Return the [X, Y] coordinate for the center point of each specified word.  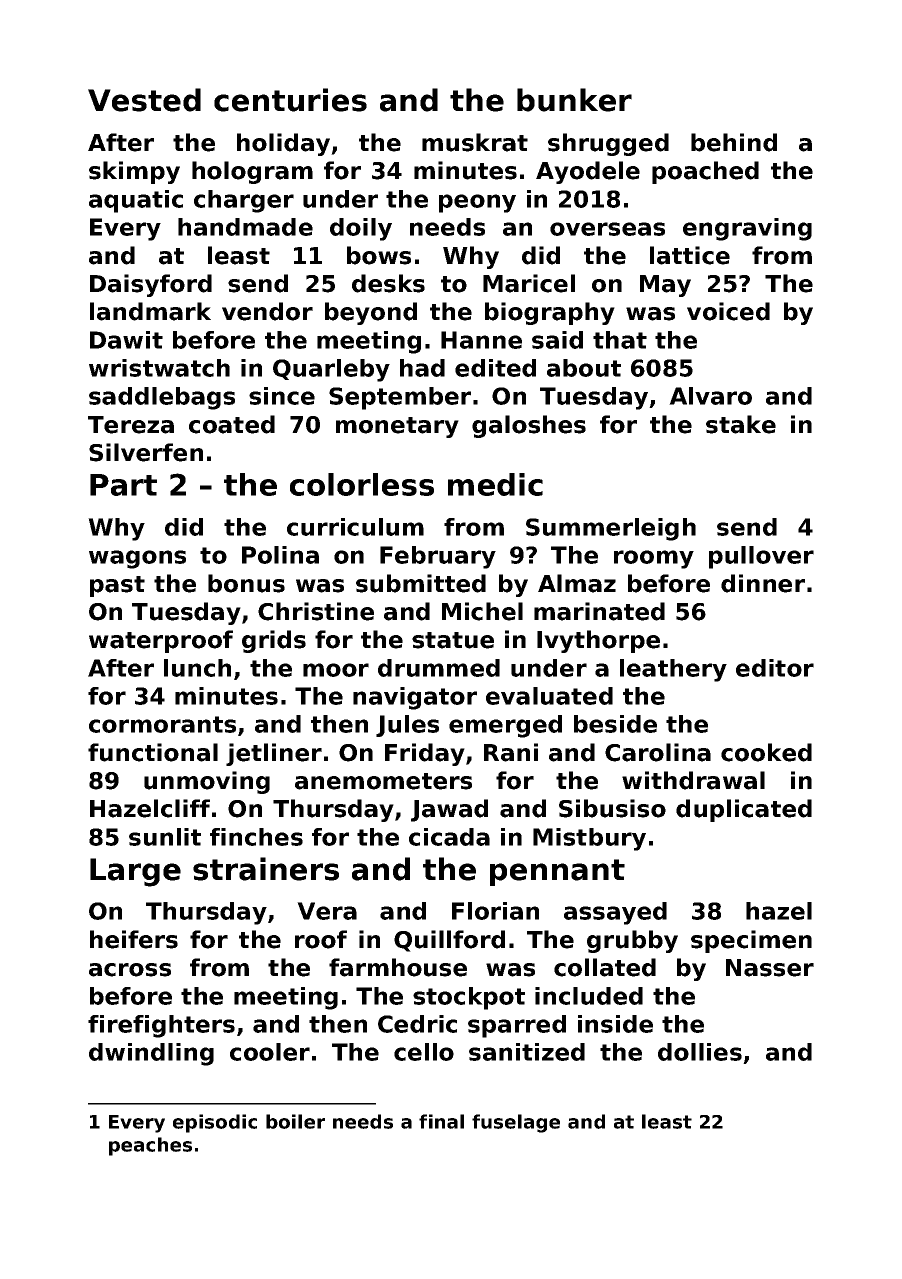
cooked [766, 752]
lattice [690, 255]
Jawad [449, 810]
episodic [215, 1123]
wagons [137, 559]
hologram [252, 172]
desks [388, 283]
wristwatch [159, 368]
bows [379, 255]
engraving [747, 229]
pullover [761, 557]
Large [135, 872]
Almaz [577, 583]
